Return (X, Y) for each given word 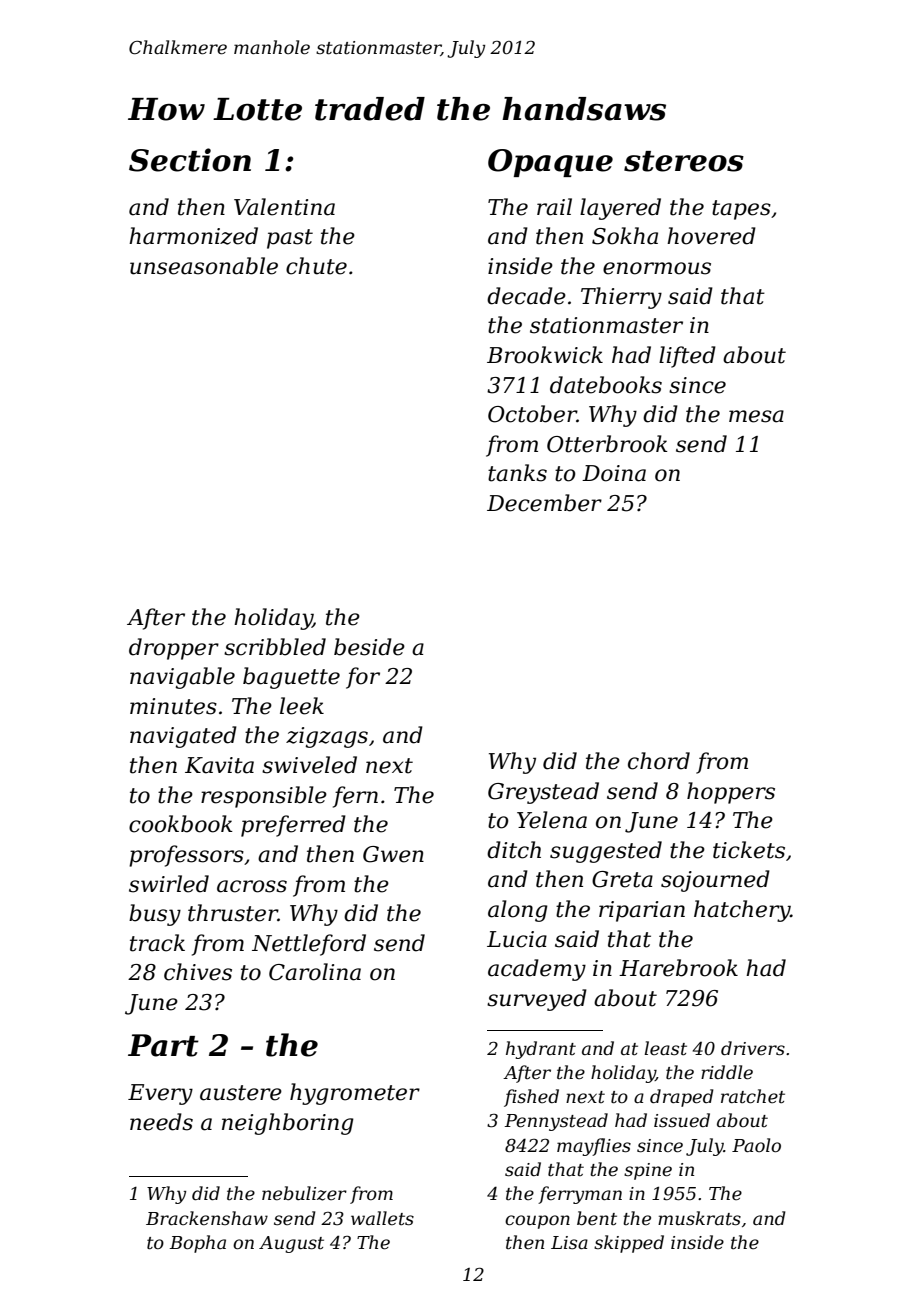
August (291, 1244)
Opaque (550, 163)
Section (190, 160)
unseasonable (204, 266)
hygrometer (355, 1094)
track (157, 943)
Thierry (621, 298)
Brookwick (545, 355)
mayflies (594, 1147)
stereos (684, 161)
